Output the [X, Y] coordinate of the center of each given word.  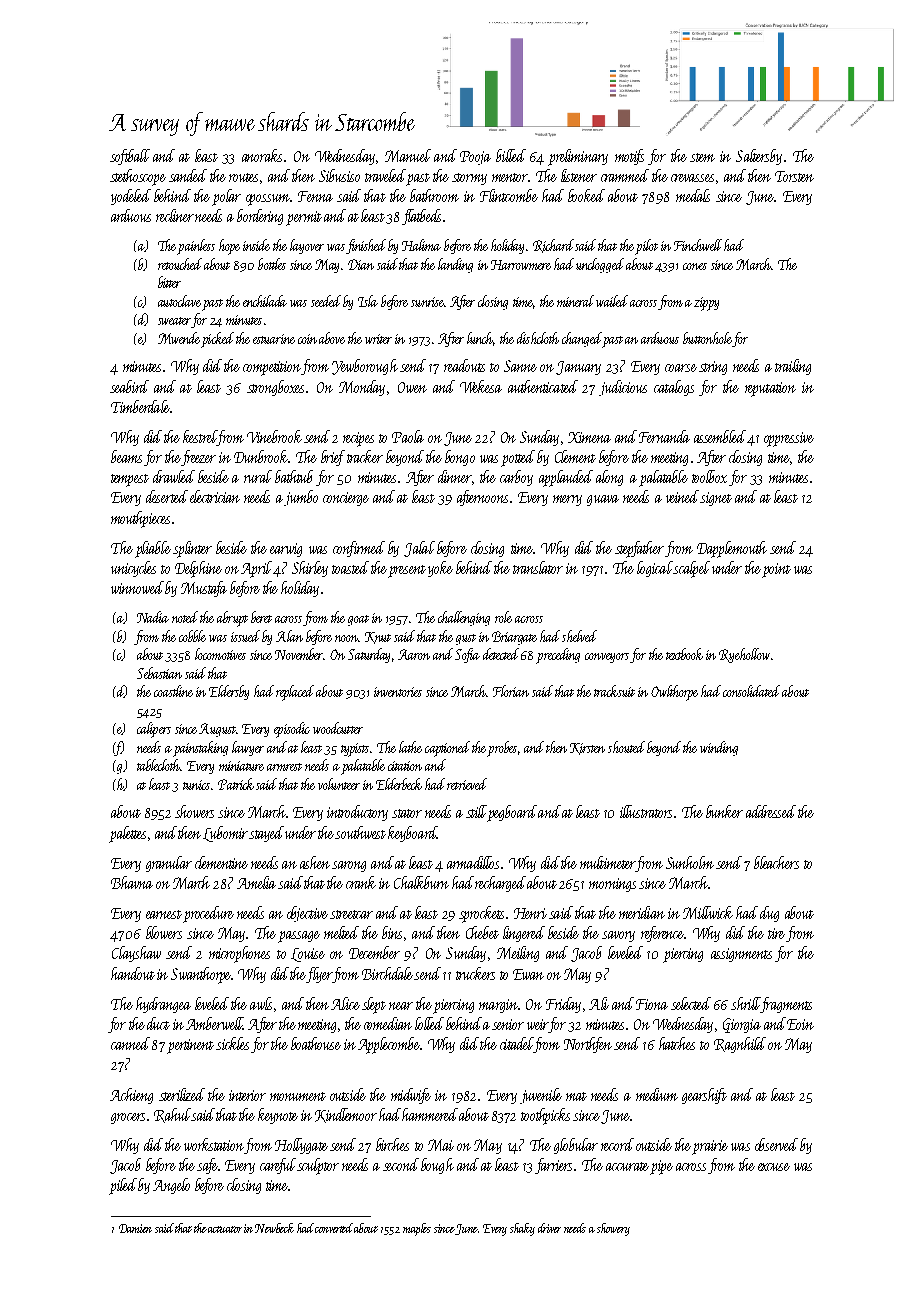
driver [549, 1228]
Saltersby [759, 157]
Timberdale [140, 406]
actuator [225, 1229]
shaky [522, 1229]
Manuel [408, 155]
